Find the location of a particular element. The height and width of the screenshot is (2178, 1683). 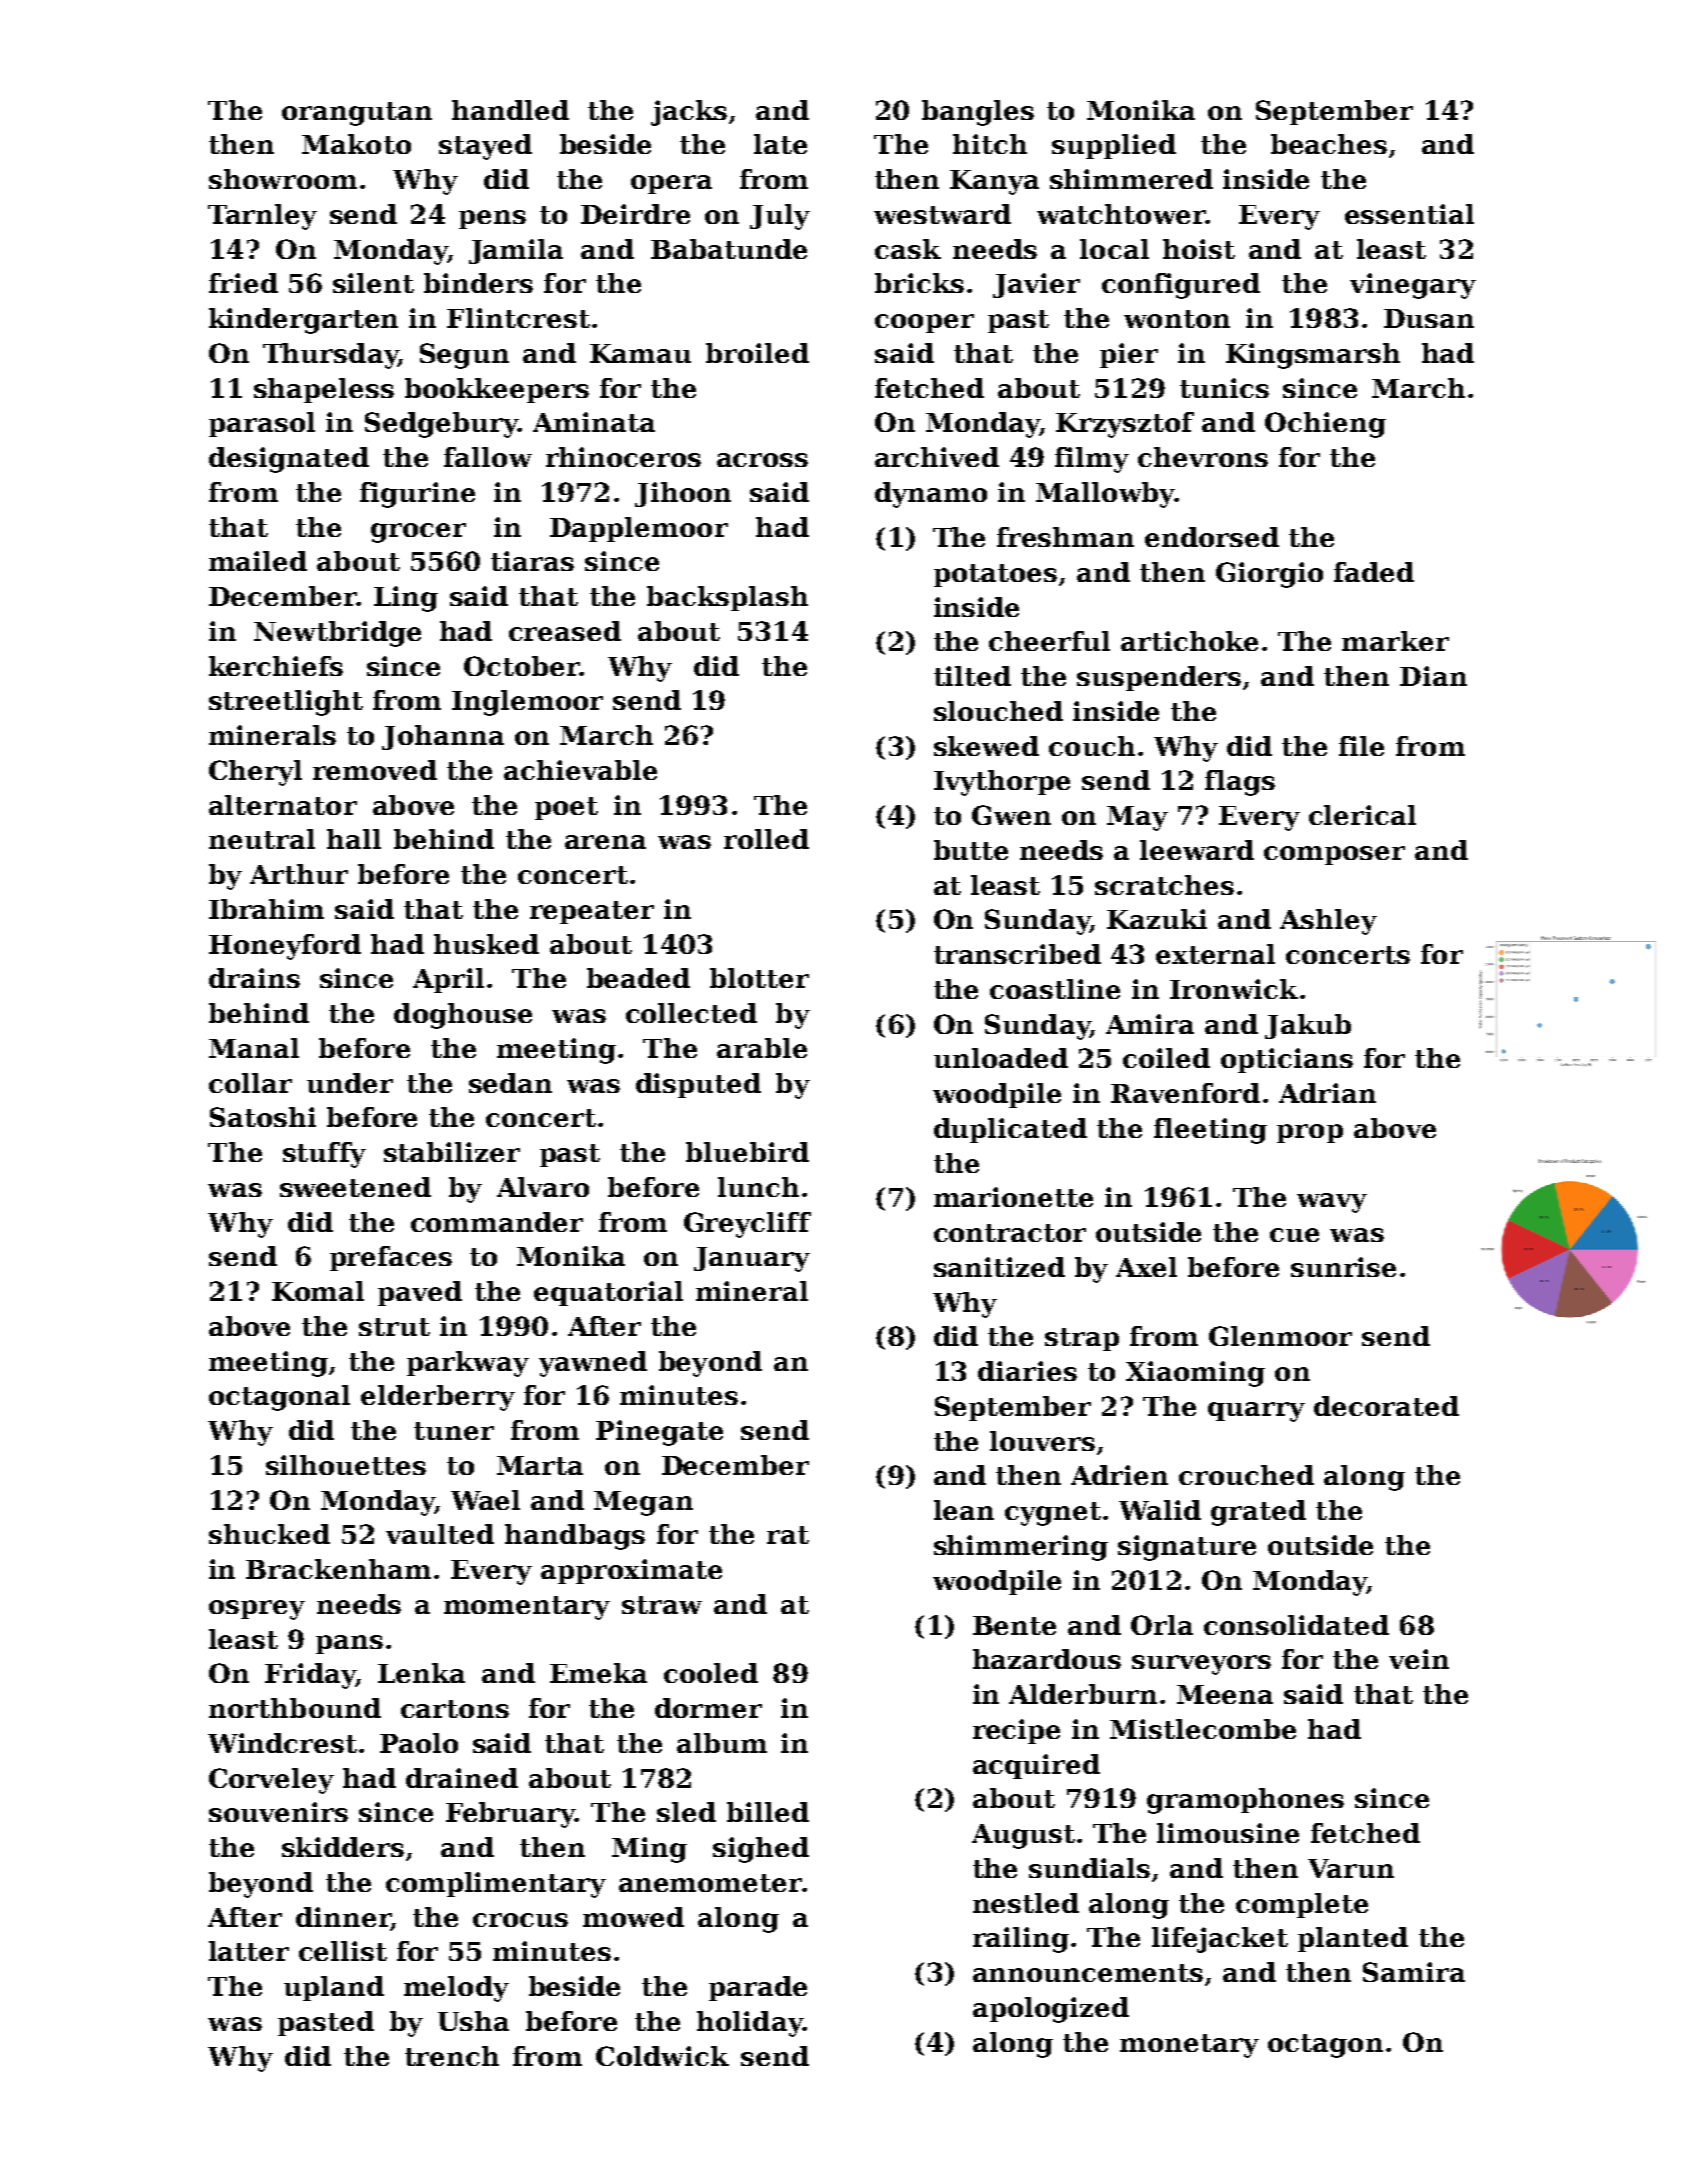

Javier is located at coordinates (1036, 285).
